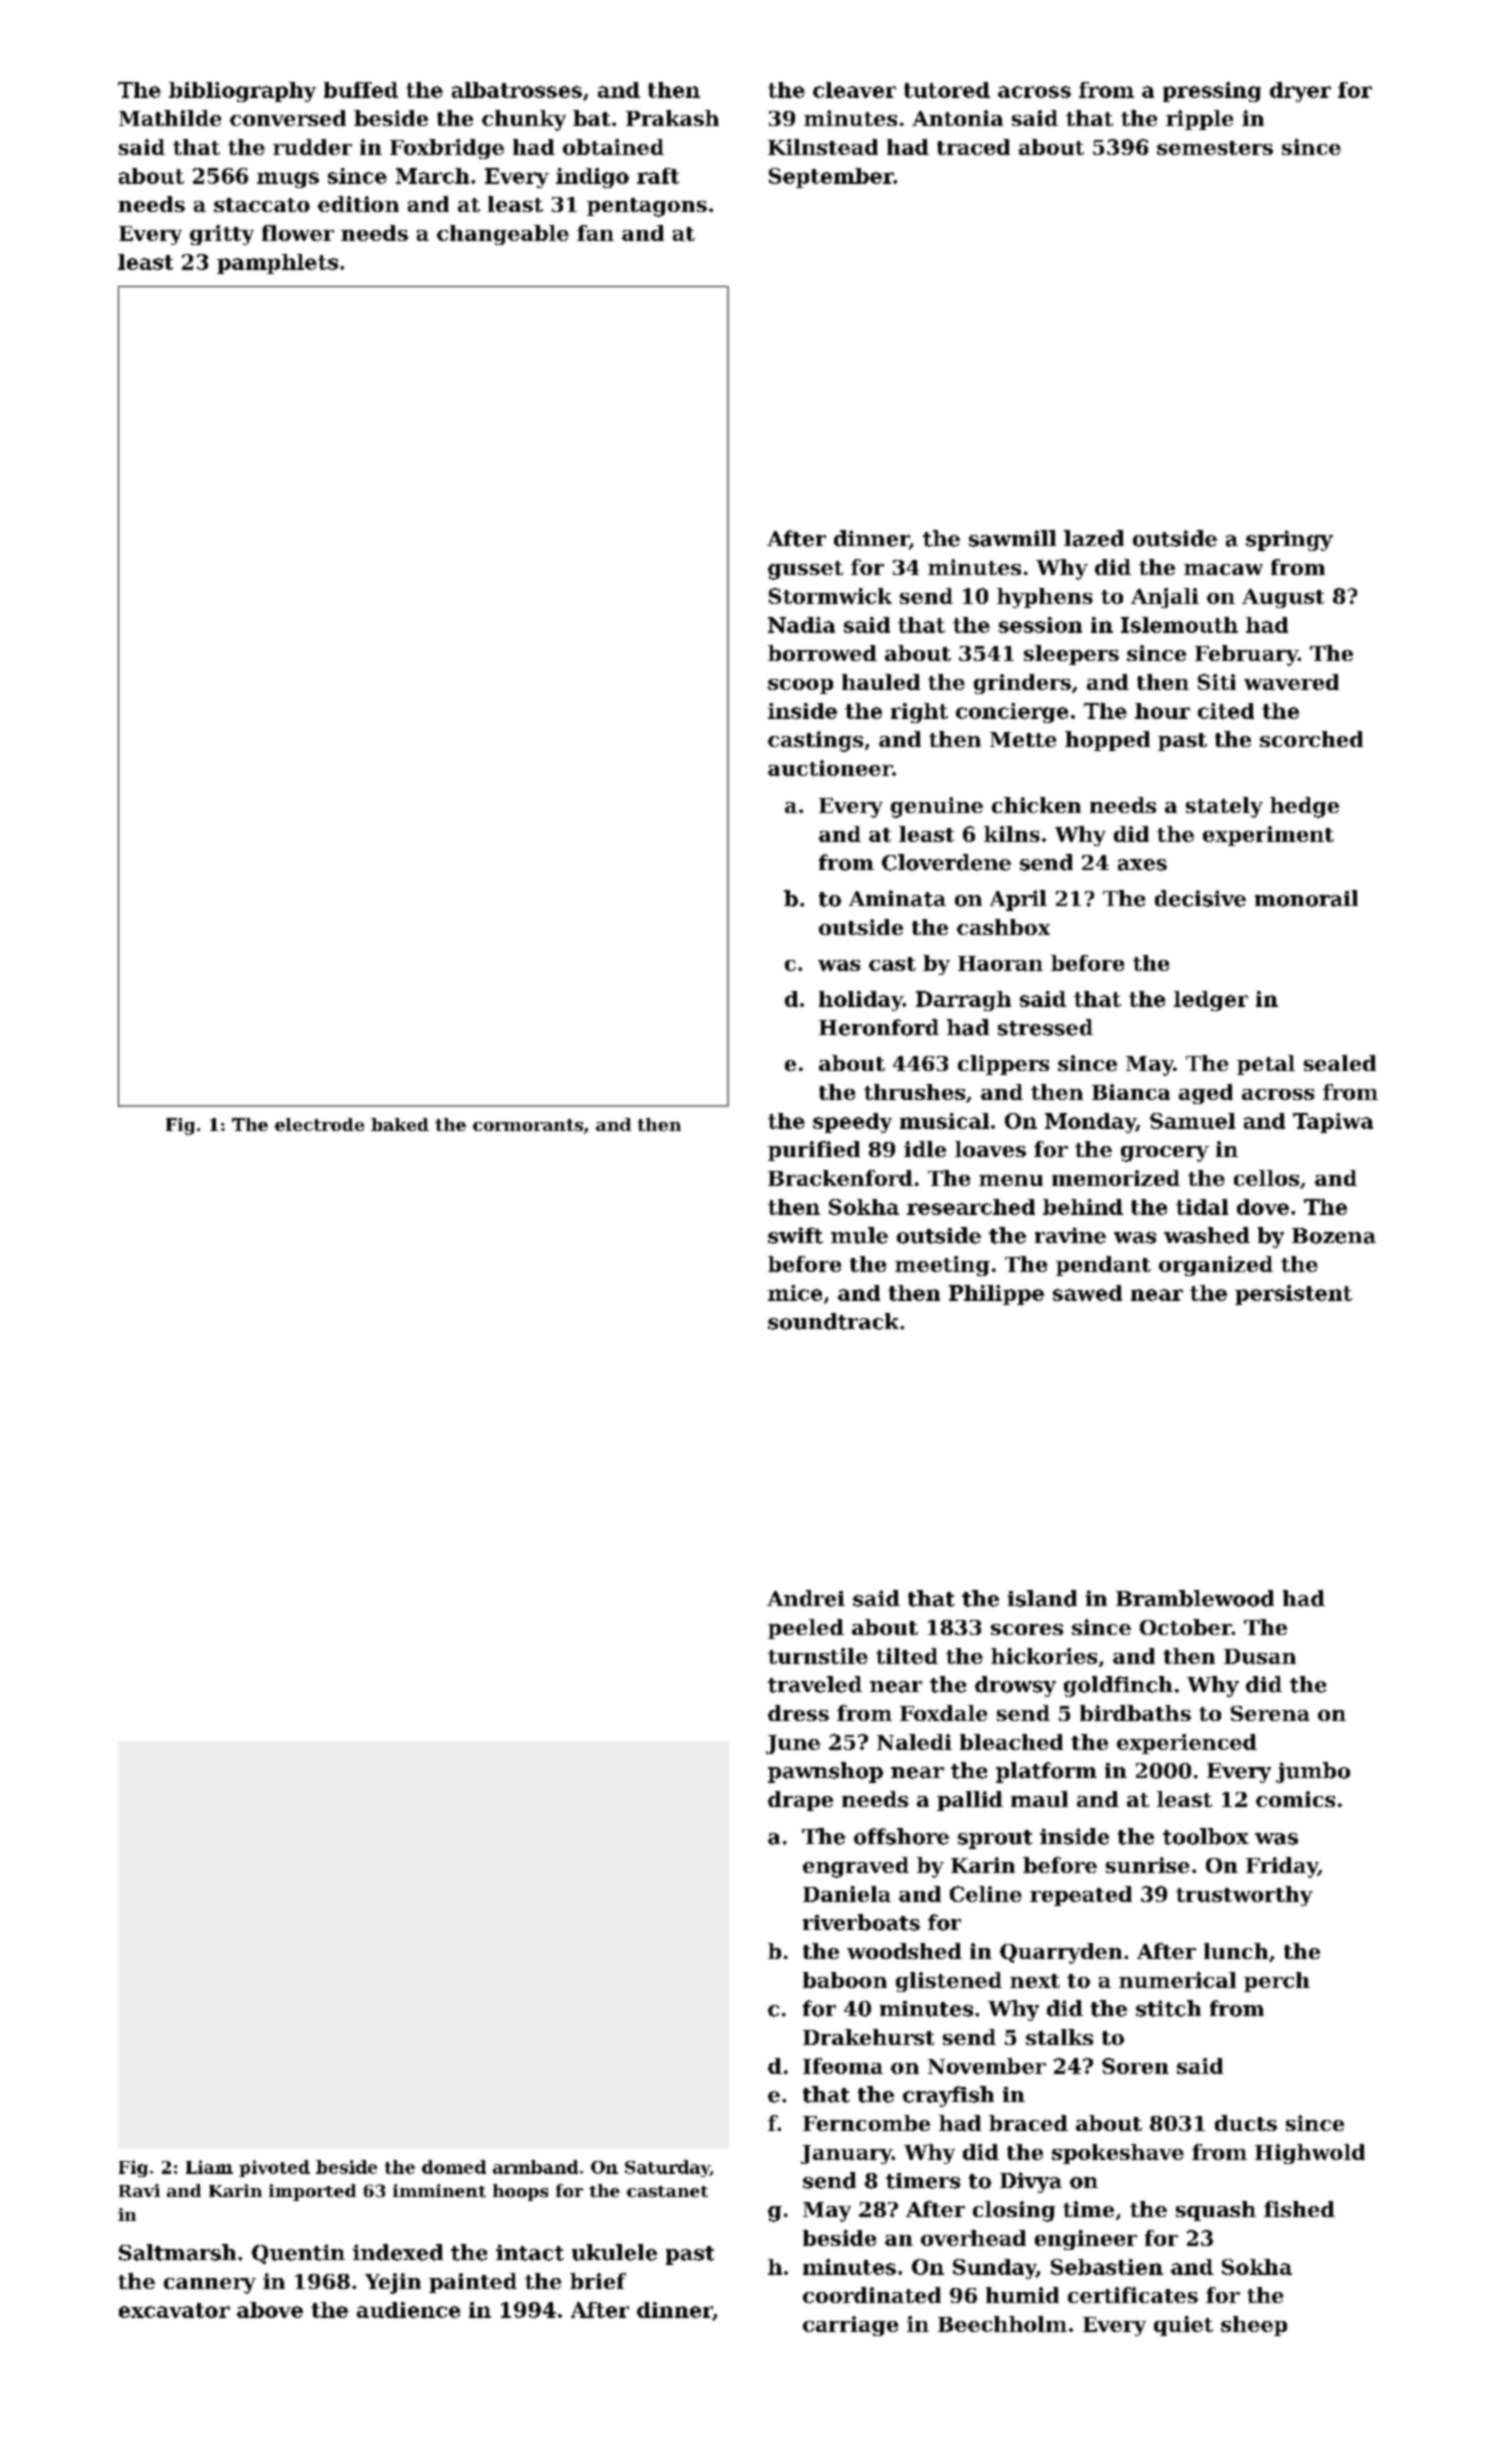 This screenshot has height=2464, width=1496. What do you see at coordinates (319, 1124) in the screenshot?
I see `electrode` at bounding box center [319, 1124].
